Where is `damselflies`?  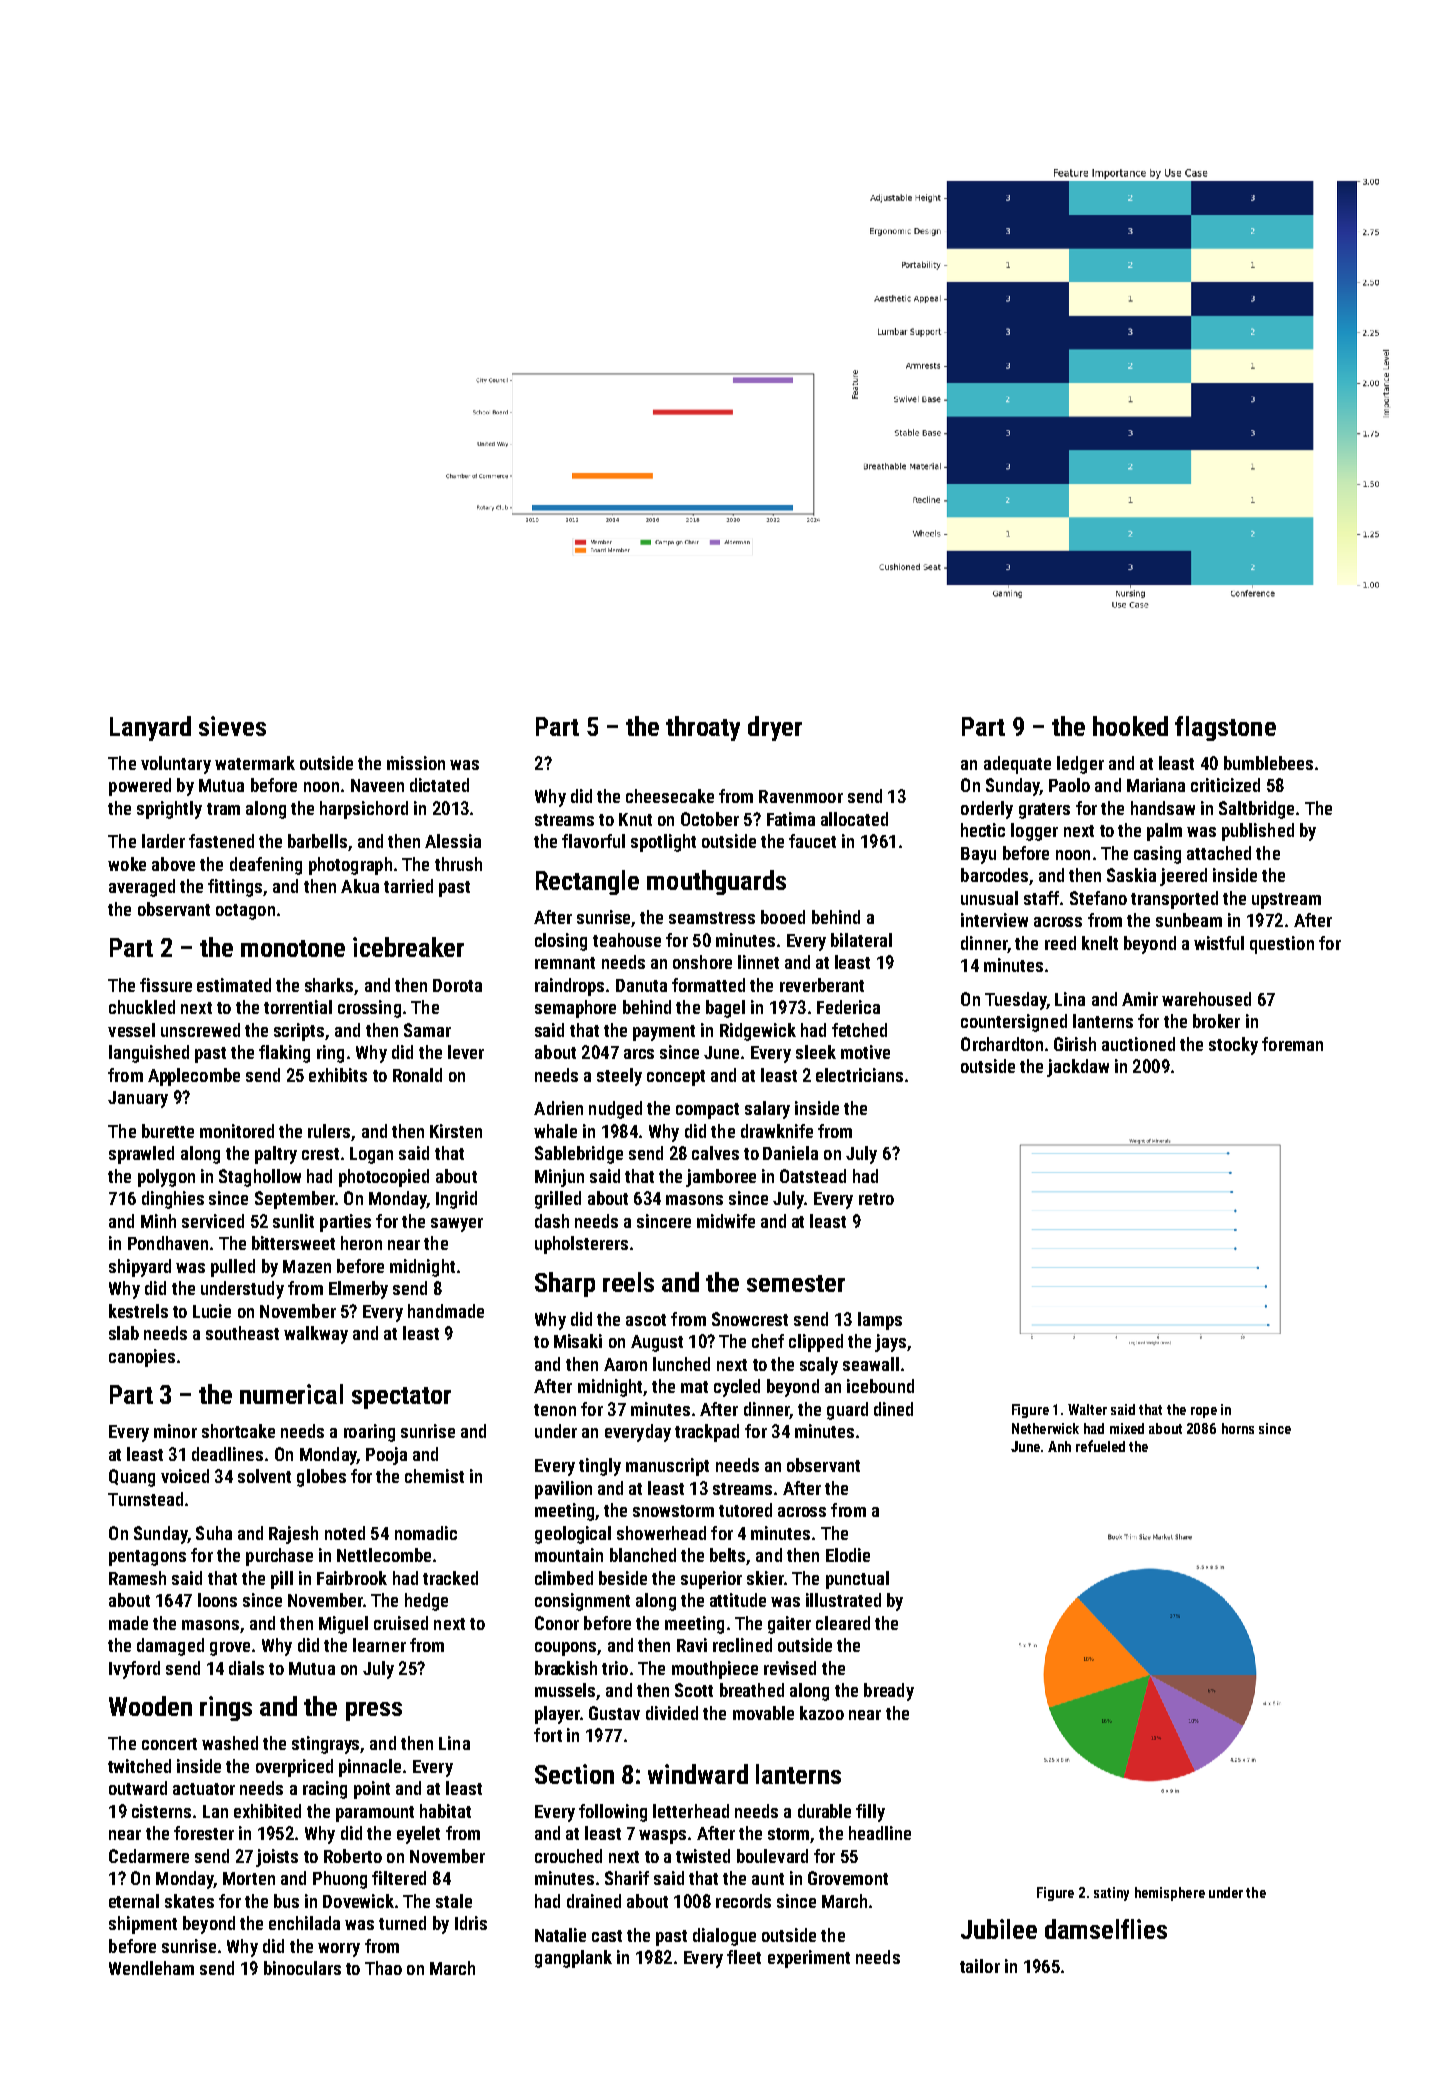 damselflies is located at coordinates (1106, 1929).
